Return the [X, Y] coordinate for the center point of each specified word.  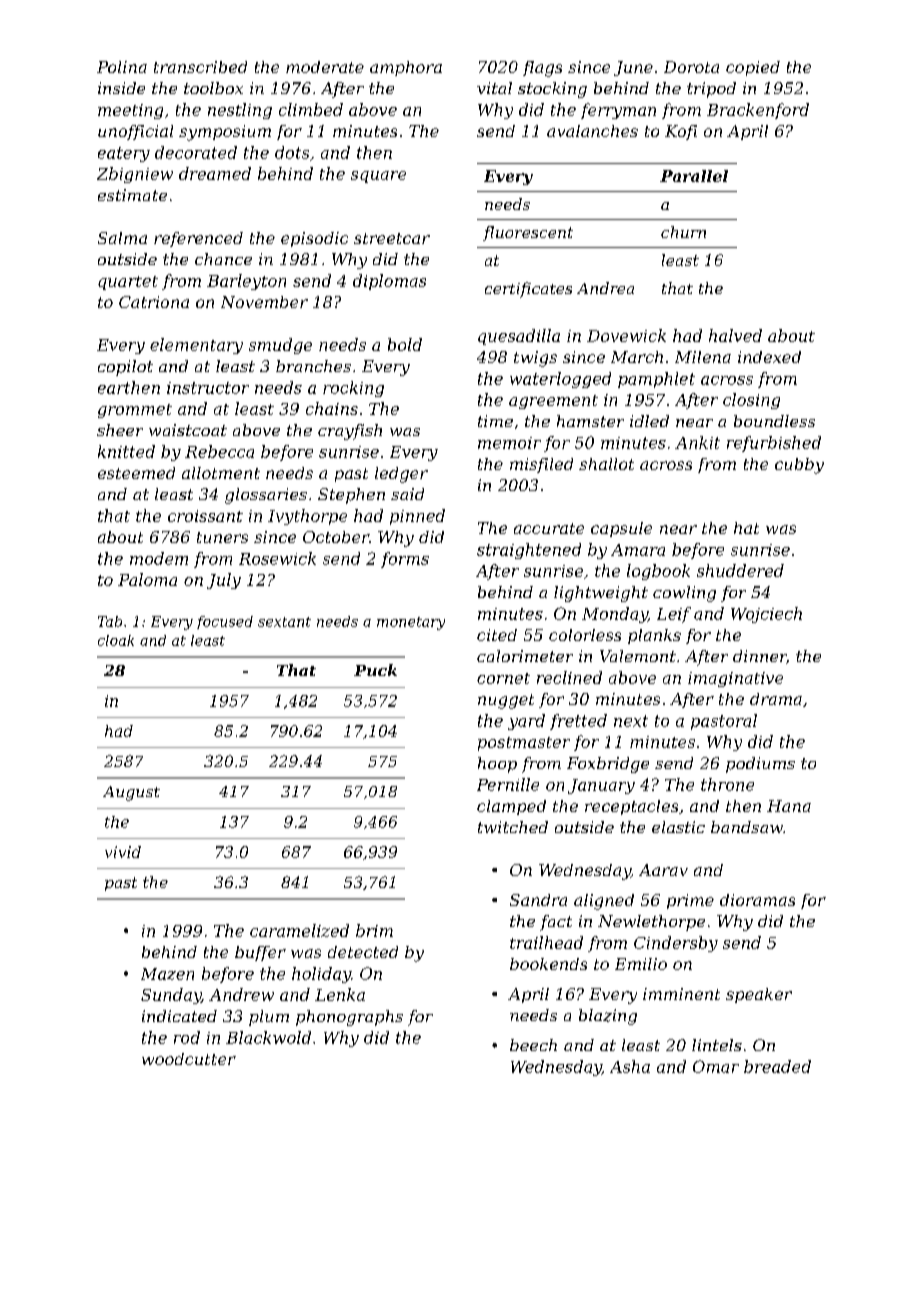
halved [735, 335]
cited [497, 635]
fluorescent [528, 233]
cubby [799, 466]
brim [374, 930]
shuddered [740, 570]
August [131, 793]
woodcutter [189, 1059]
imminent [681, 994]
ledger [401, 475]
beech [533, 1045]
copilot [125, 368]
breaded [777, 1066]
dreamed [215, 173]
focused [225, 622]
